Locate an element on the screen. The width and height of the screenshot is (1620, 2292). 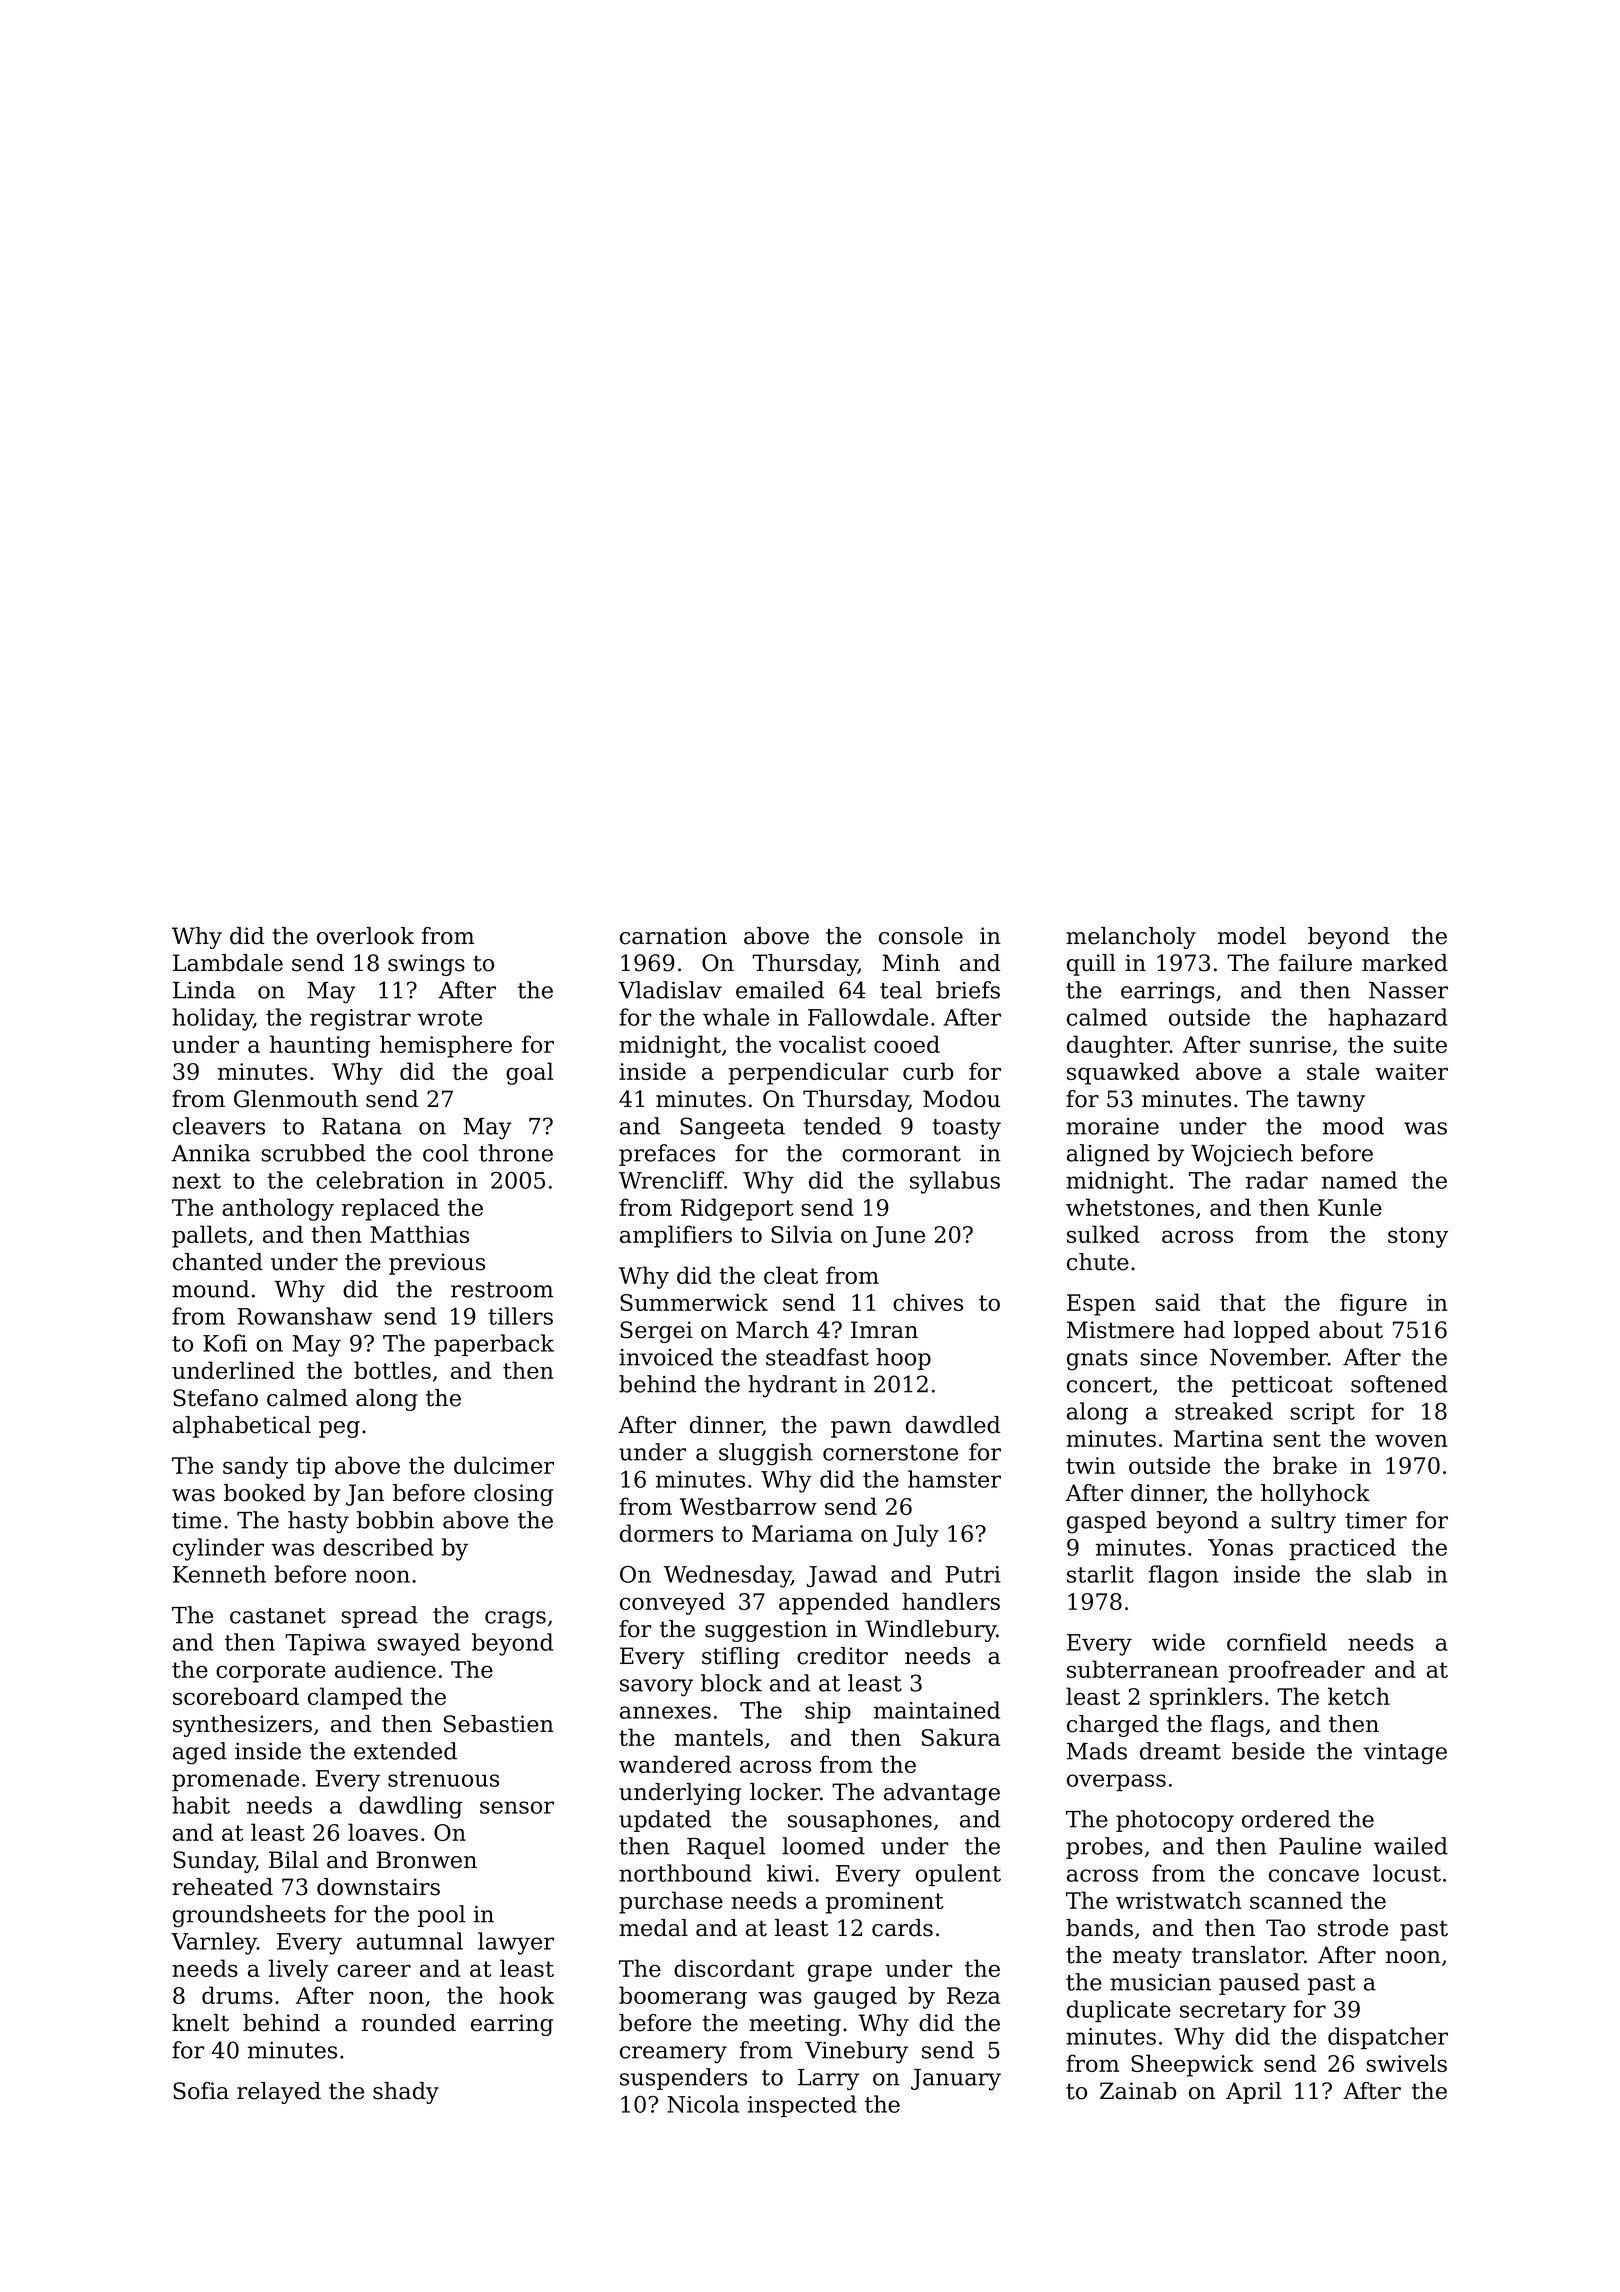
beside is located at coordinates (1268, 1751).
